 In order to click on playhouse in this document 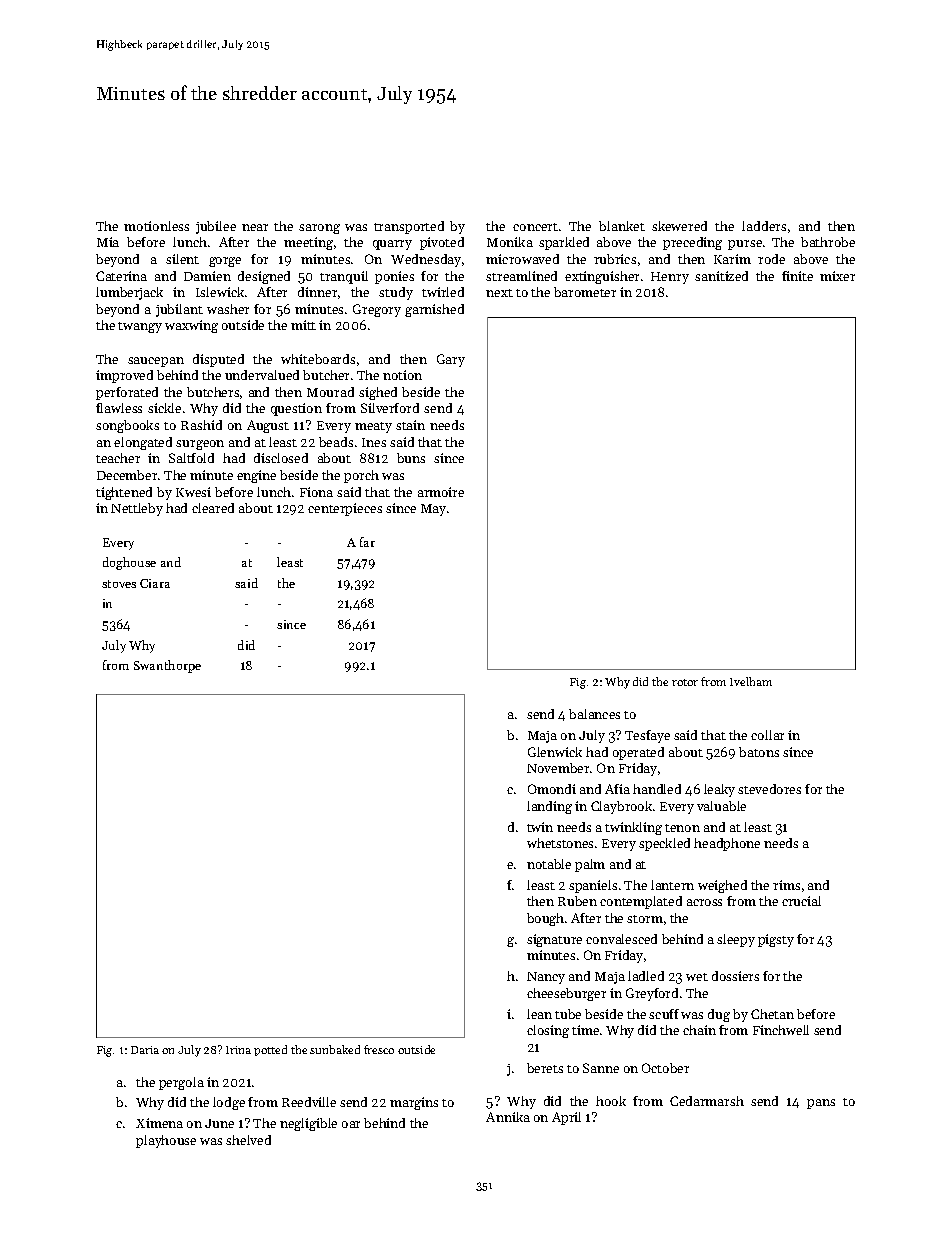, I will do `click(166, 1141)`.
